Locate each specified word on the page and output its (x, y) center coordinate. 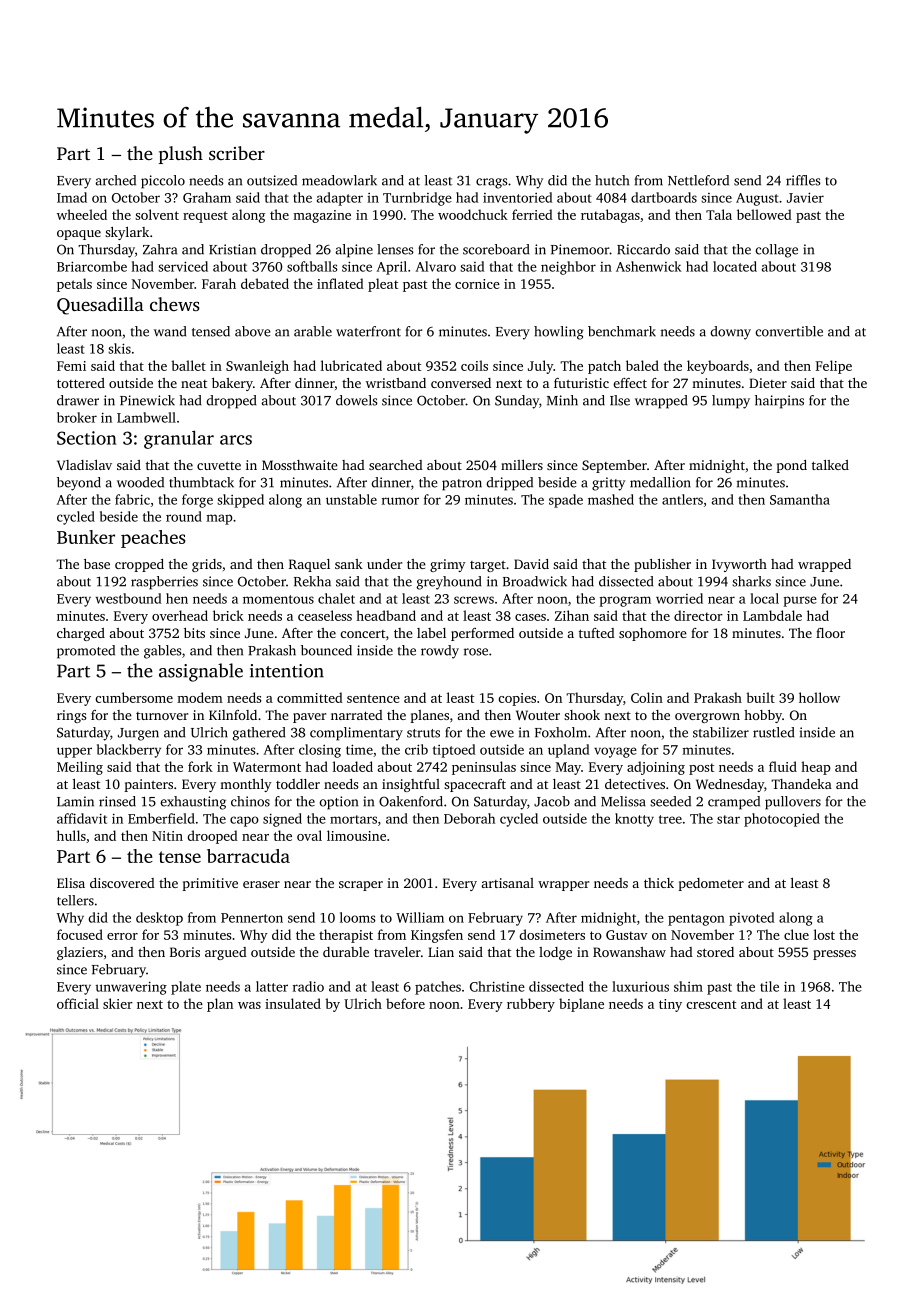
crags (492, 183)
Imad (72, 197)
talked (830, 465)
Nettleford (698, 180)
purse (800, 601)
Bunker (86, 537)
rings (71, 716)
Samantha (800, 499)
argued (226, 953)
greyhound (449, 583)
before (405, 1003)
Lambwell (146, 417)
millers (522, 465)
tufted (597, 633)
